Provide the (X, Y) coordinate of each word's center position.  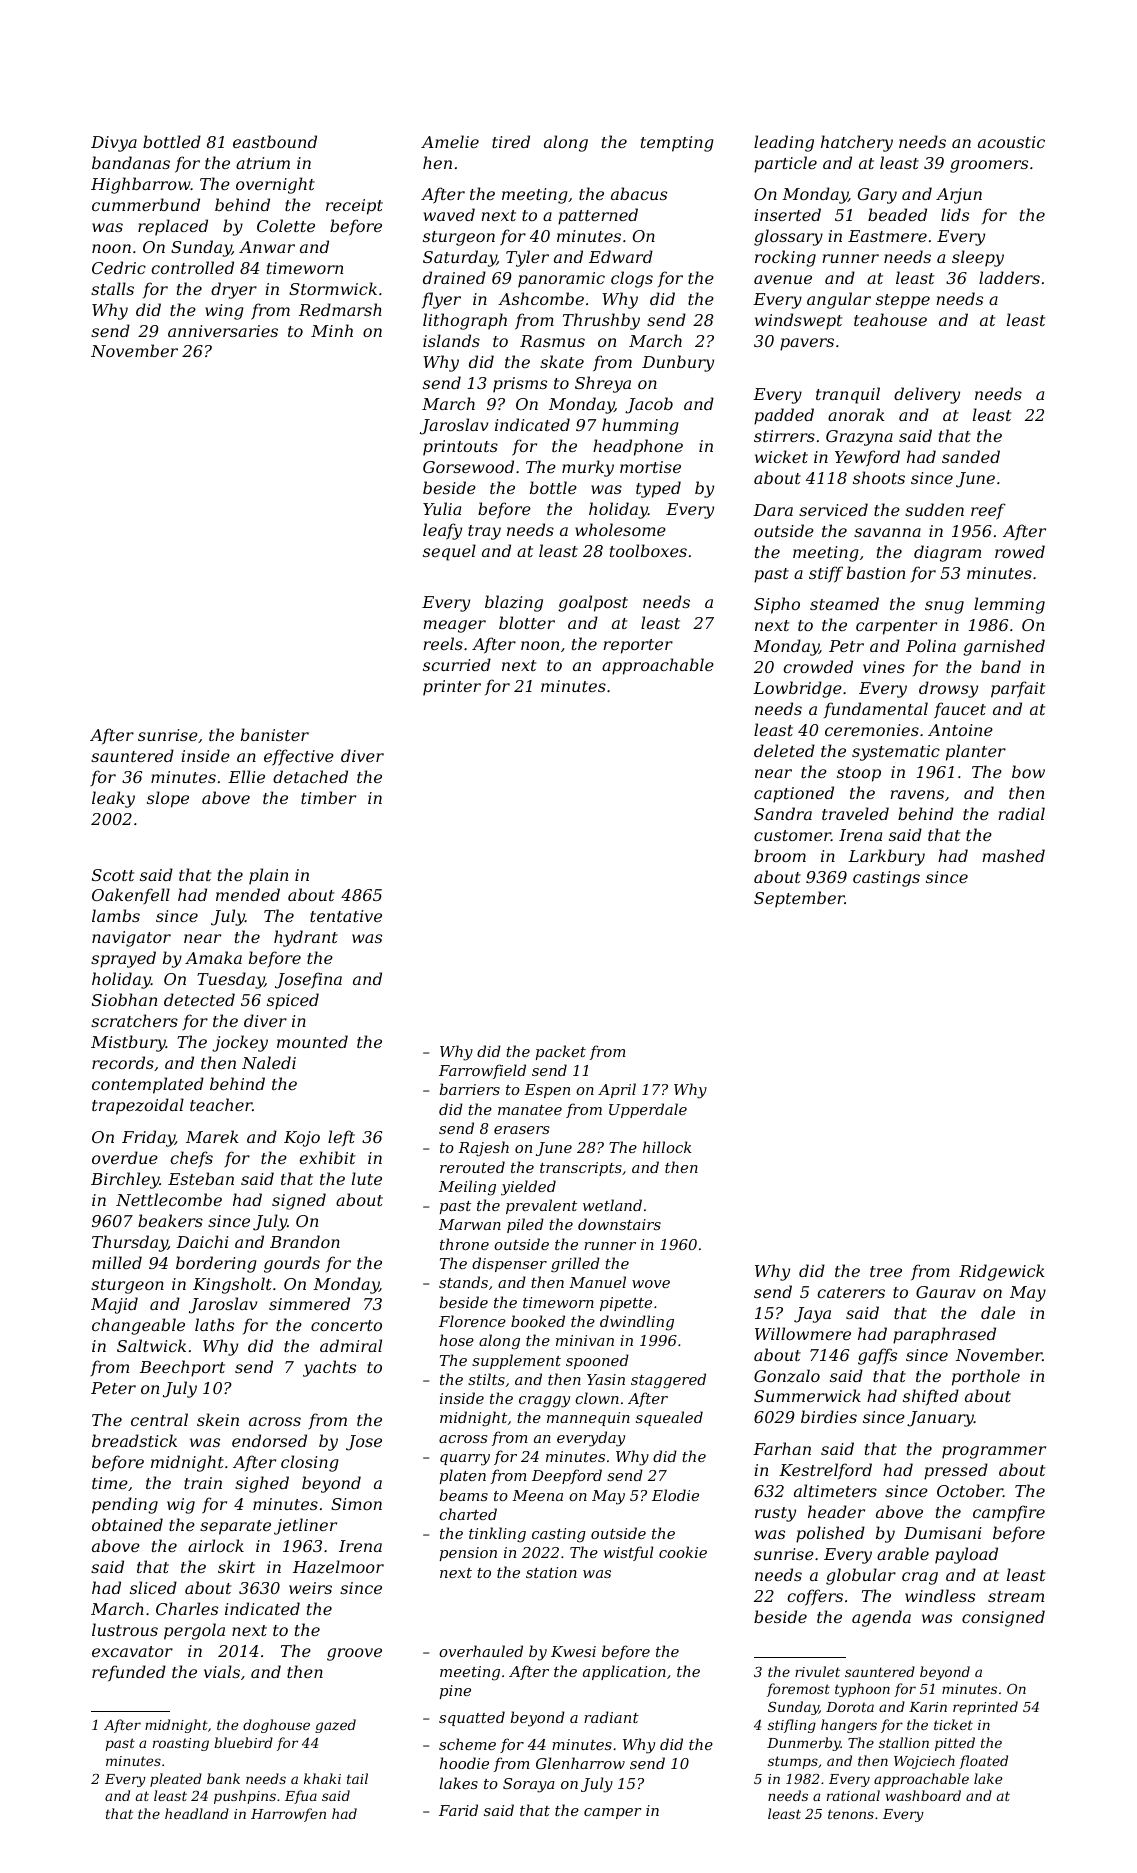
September (799, 899)
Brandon (305, 1241)
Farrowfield (482, 1071)
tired (511, 141)
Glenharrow (580, 1763)
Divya (114, 144)
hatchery (857, 143)
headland (197, 1813)
